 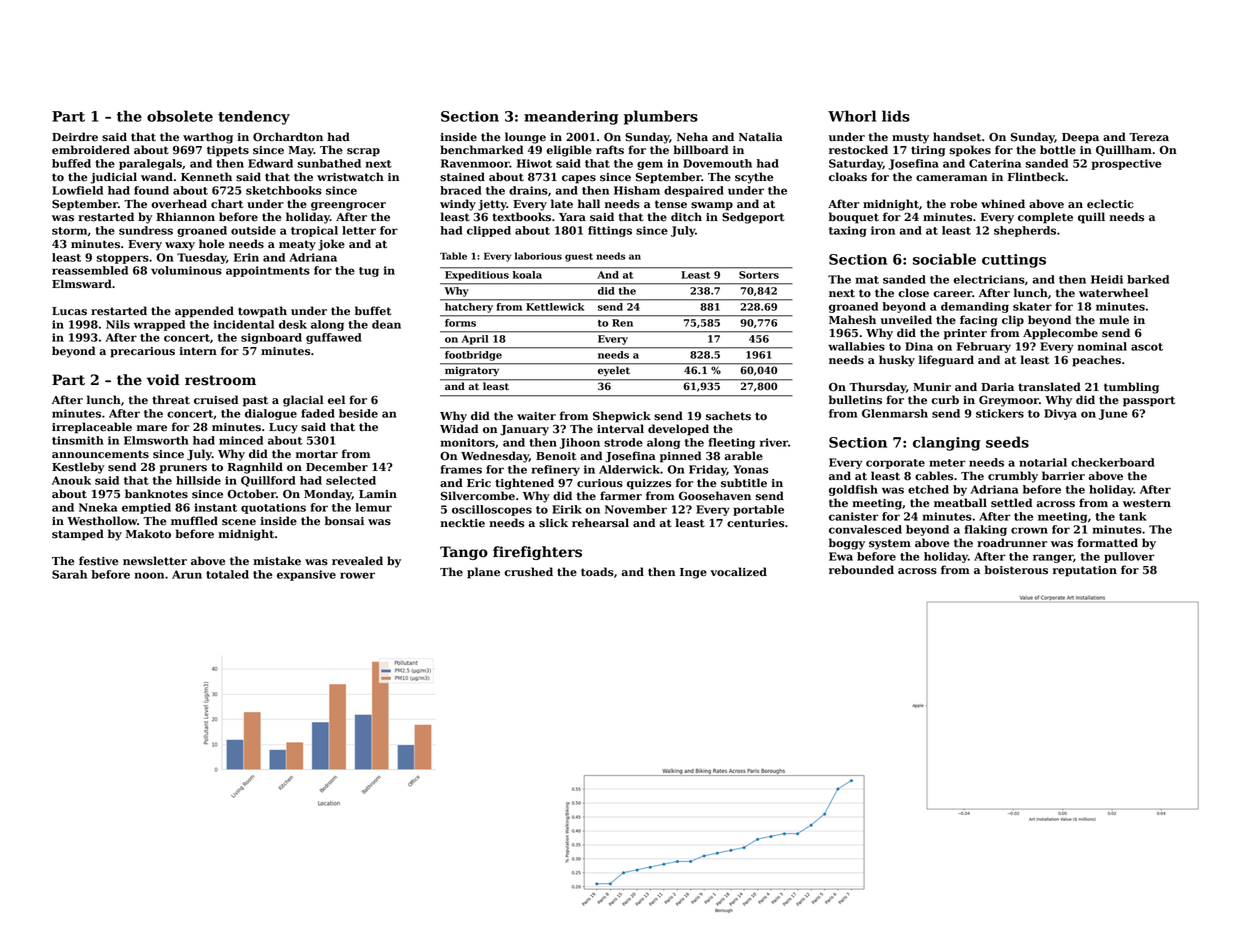 I want to click on Orchardton, so click(x=288, y=137).
